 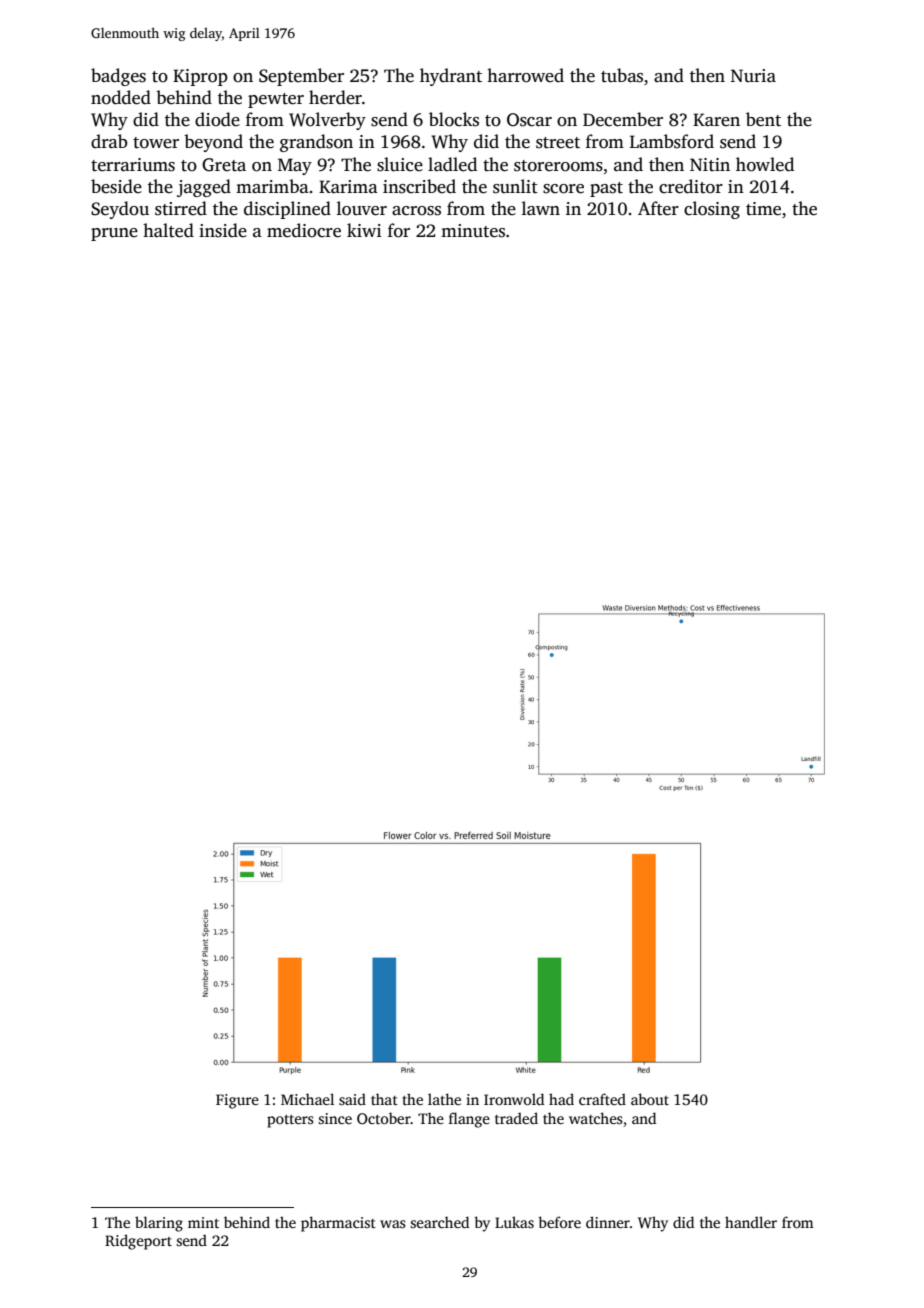 I want to click on Michael, so click(x=307, y=1099).
